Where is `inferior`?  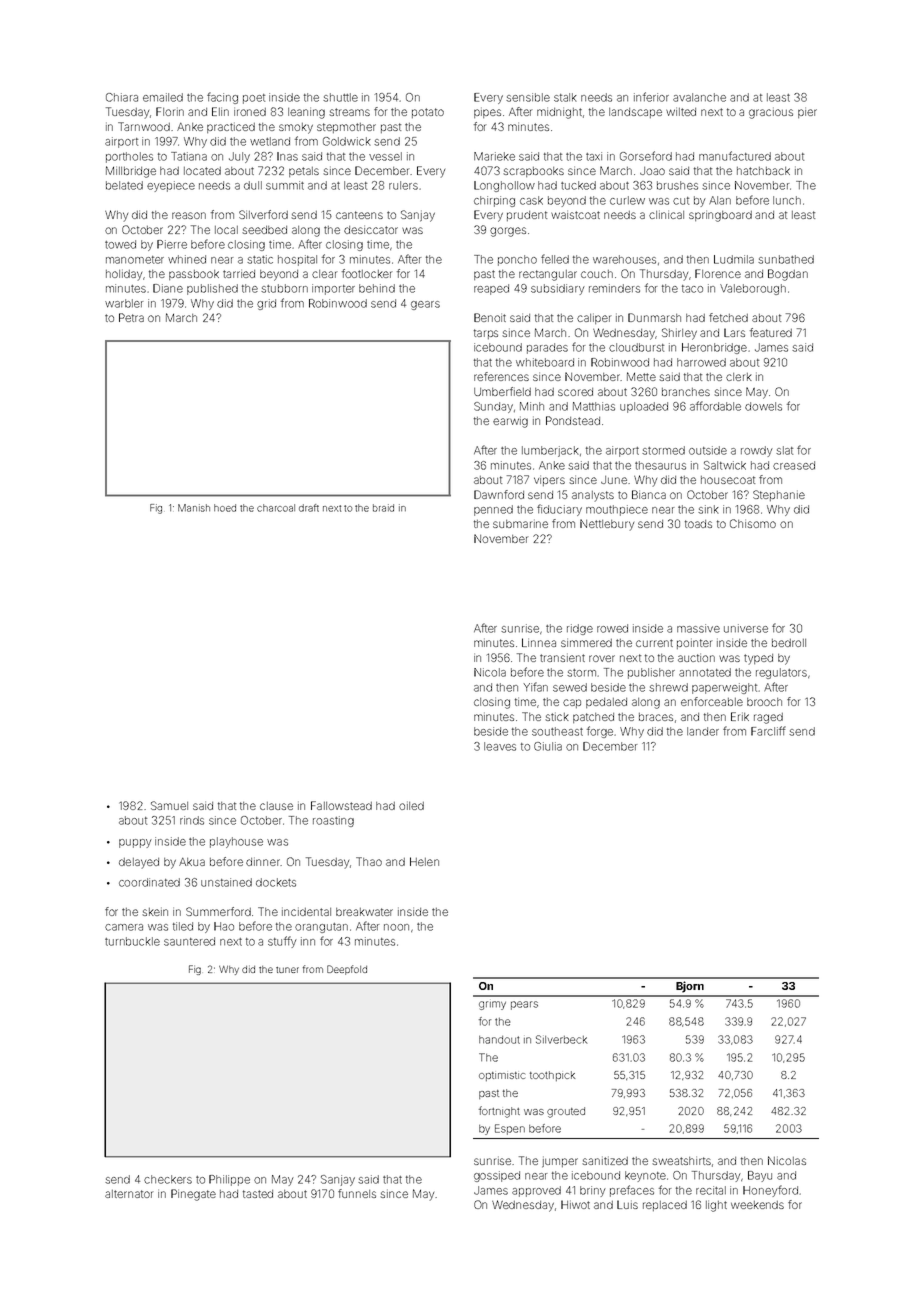 inferior is located at coordinates (651, 97).
